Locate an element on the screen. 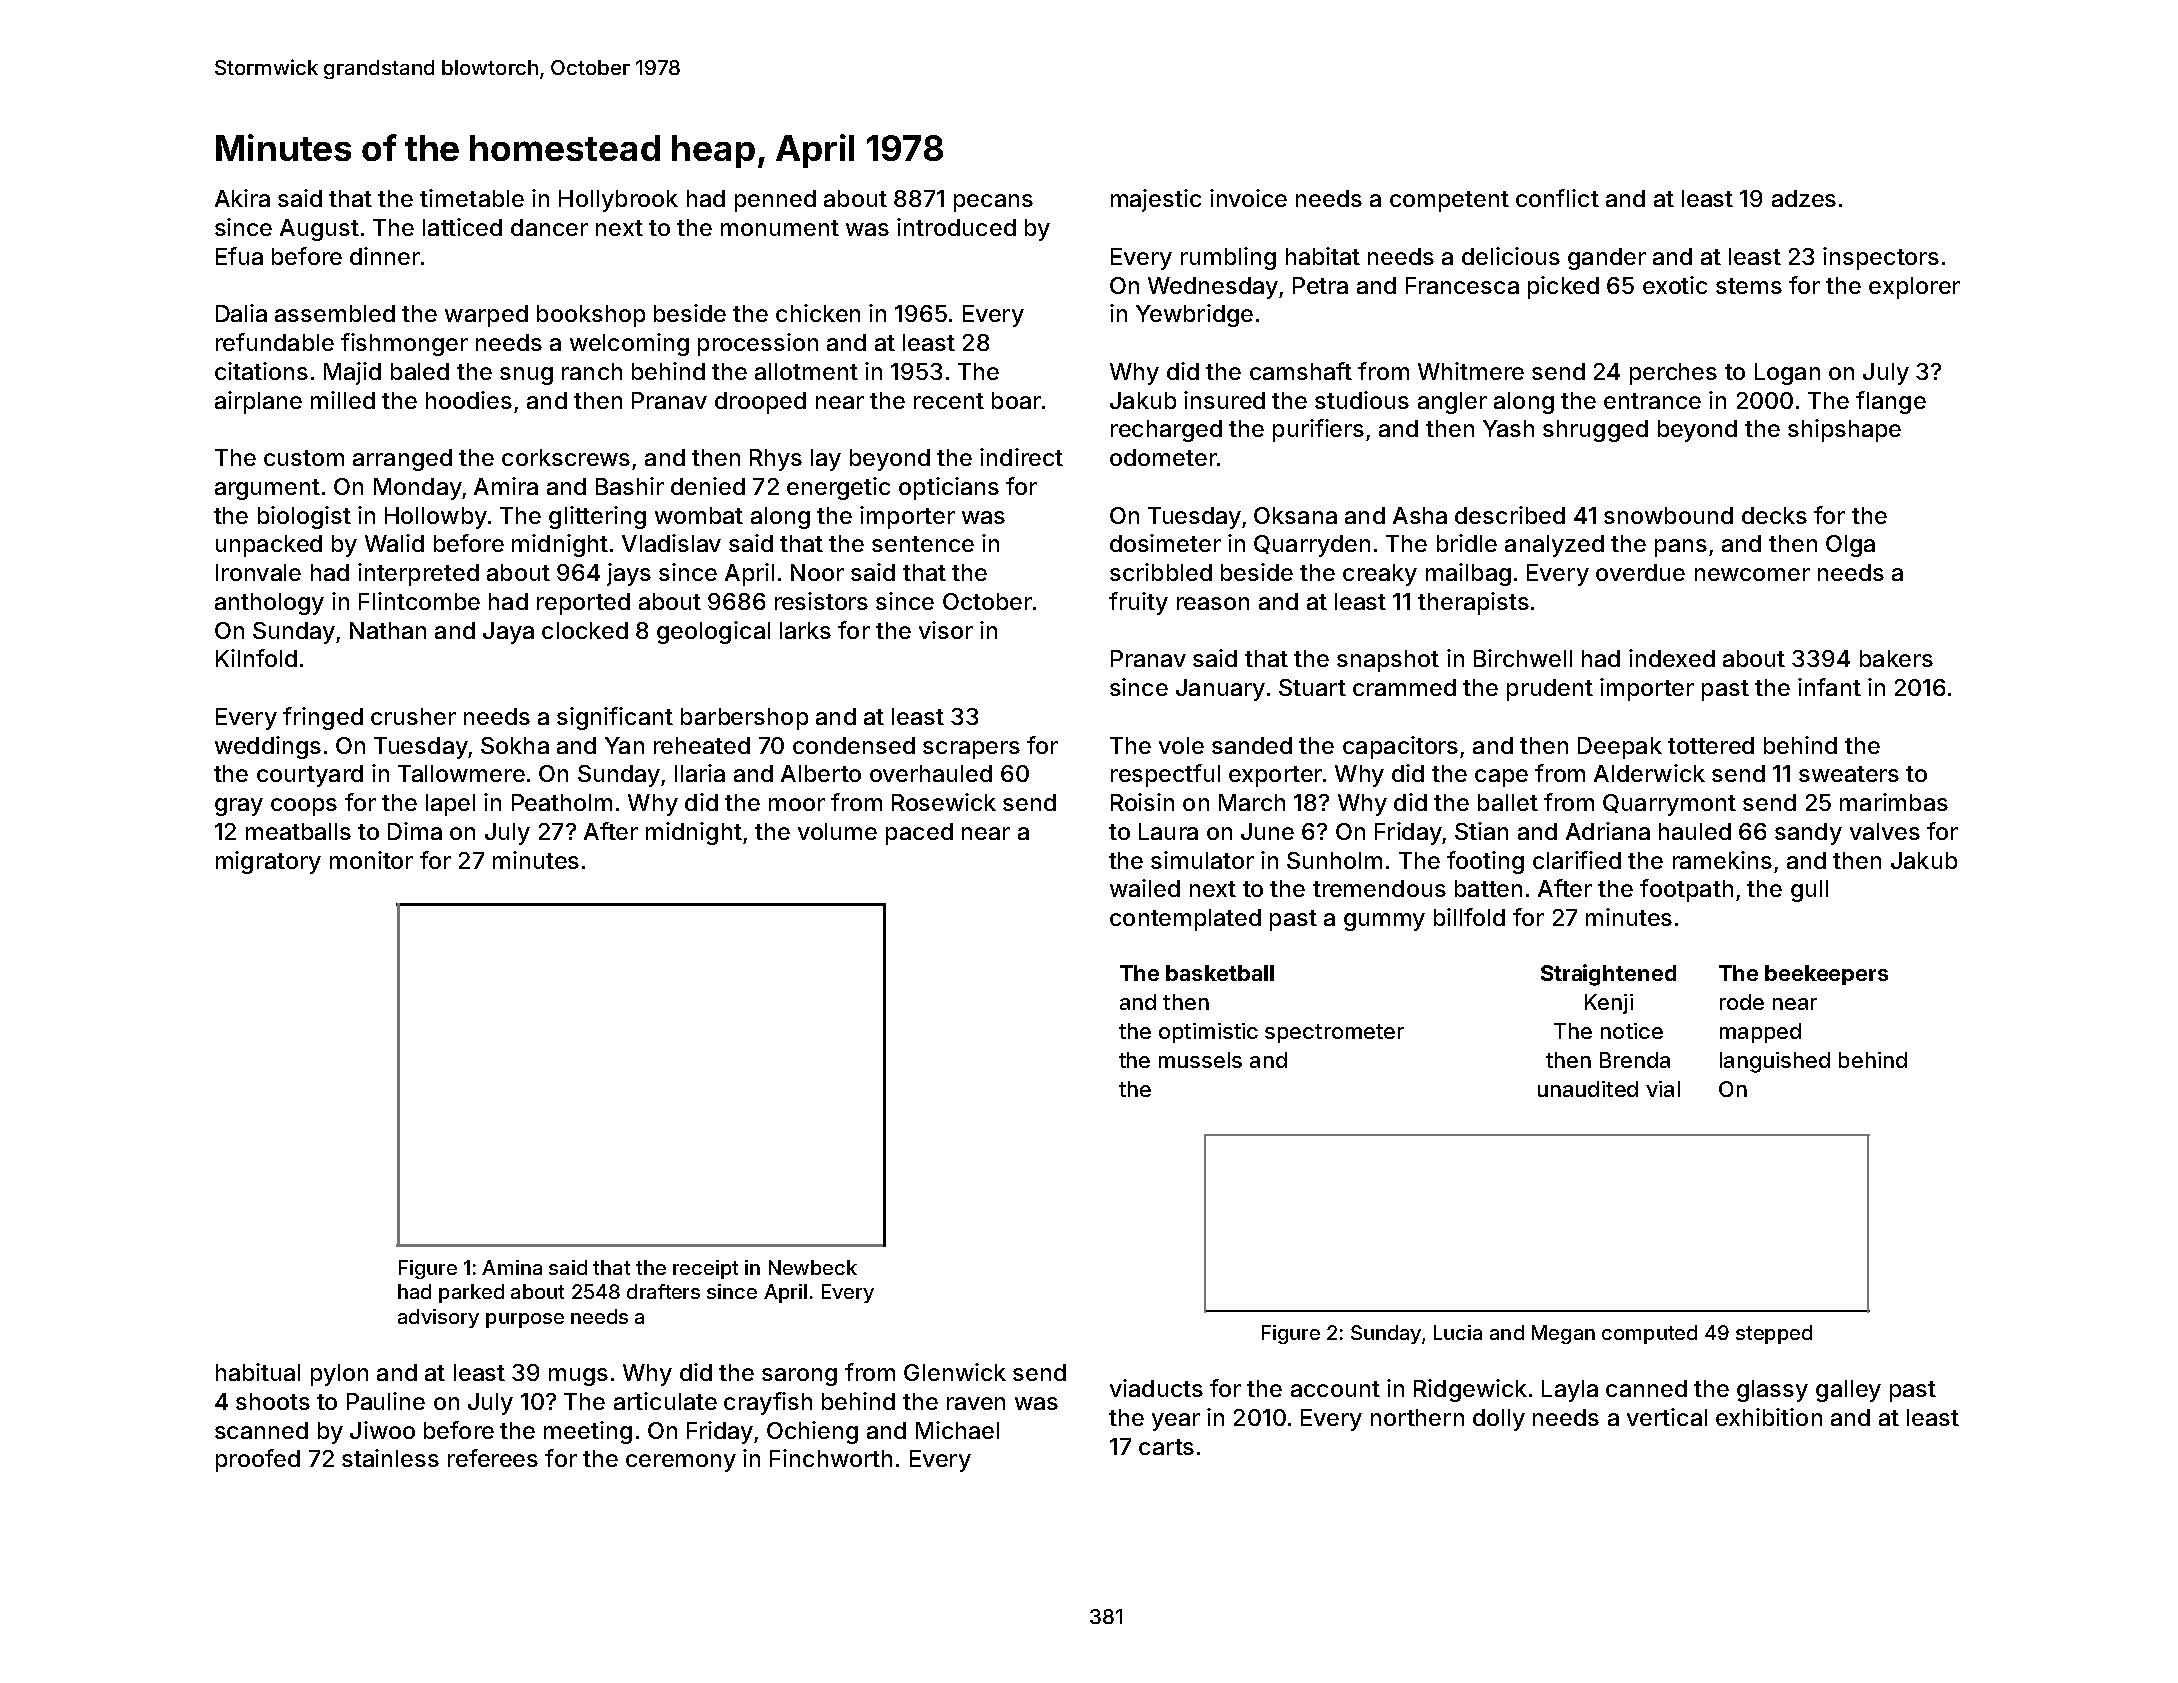 The image size is (2178, 1683). chicken is located at coordinates (818, 313).
